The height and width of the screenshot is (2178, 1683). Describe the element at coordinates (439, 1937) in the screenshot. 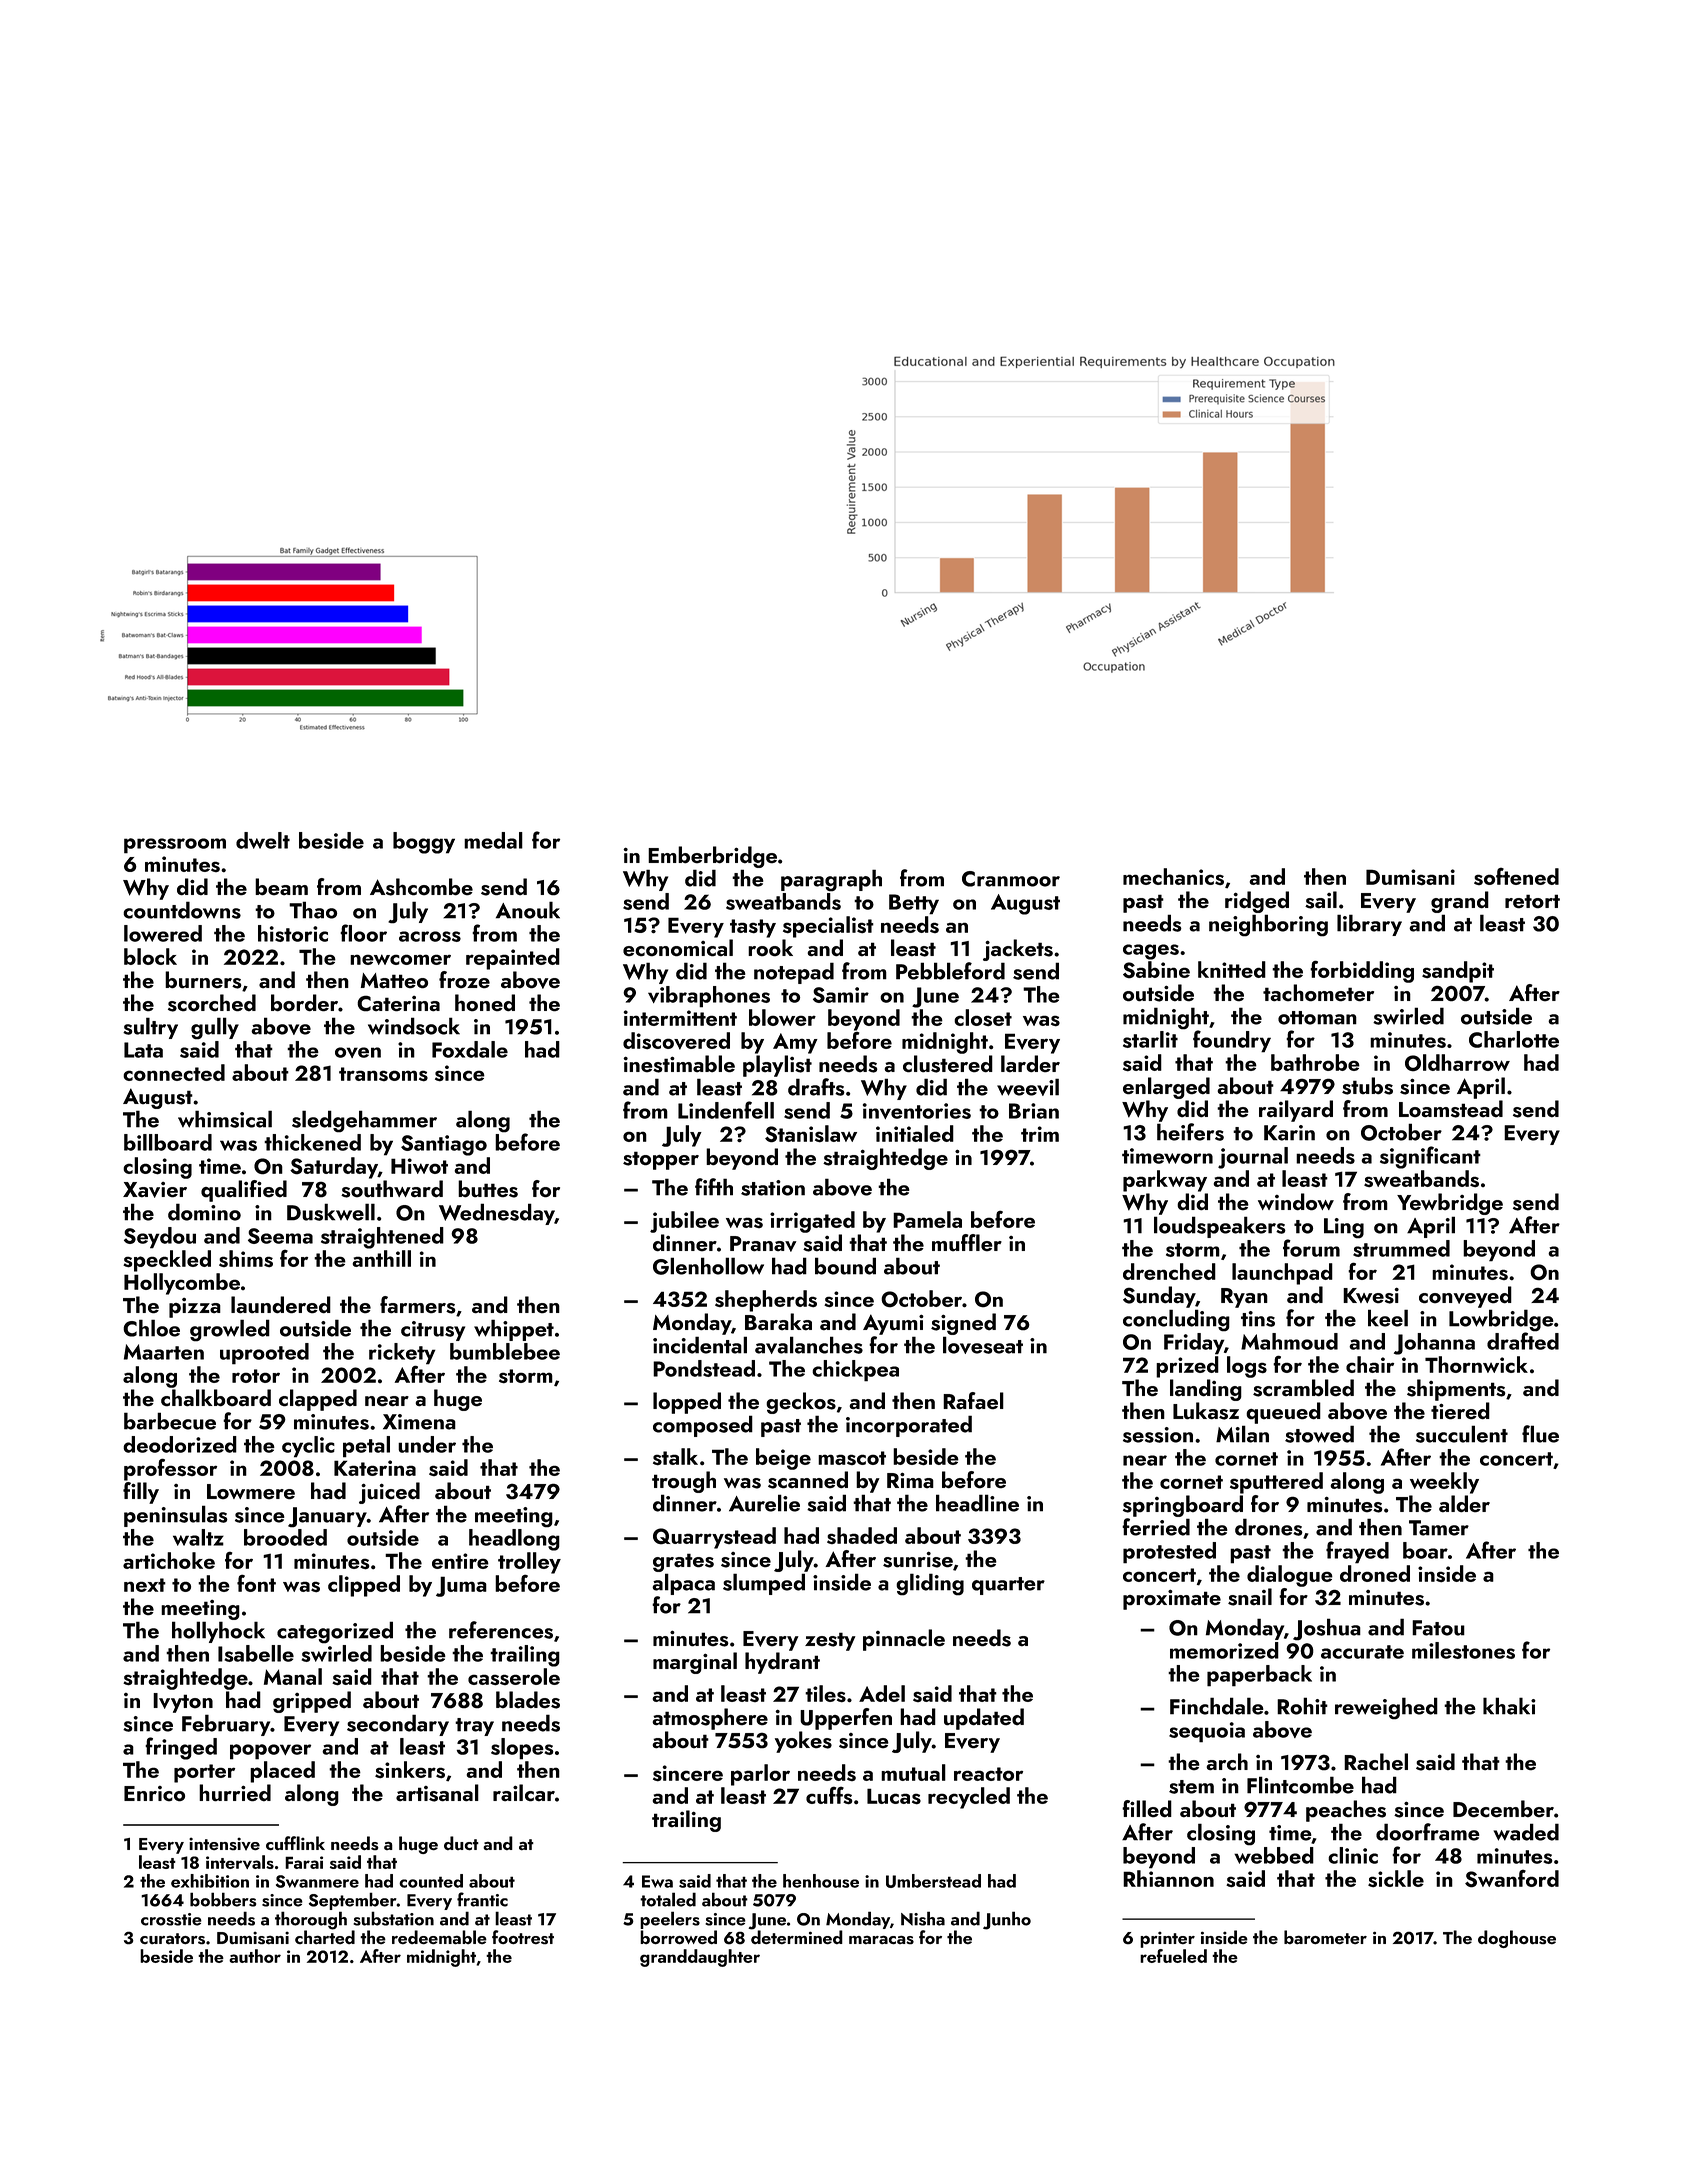

I see `redeemable` at that location.
